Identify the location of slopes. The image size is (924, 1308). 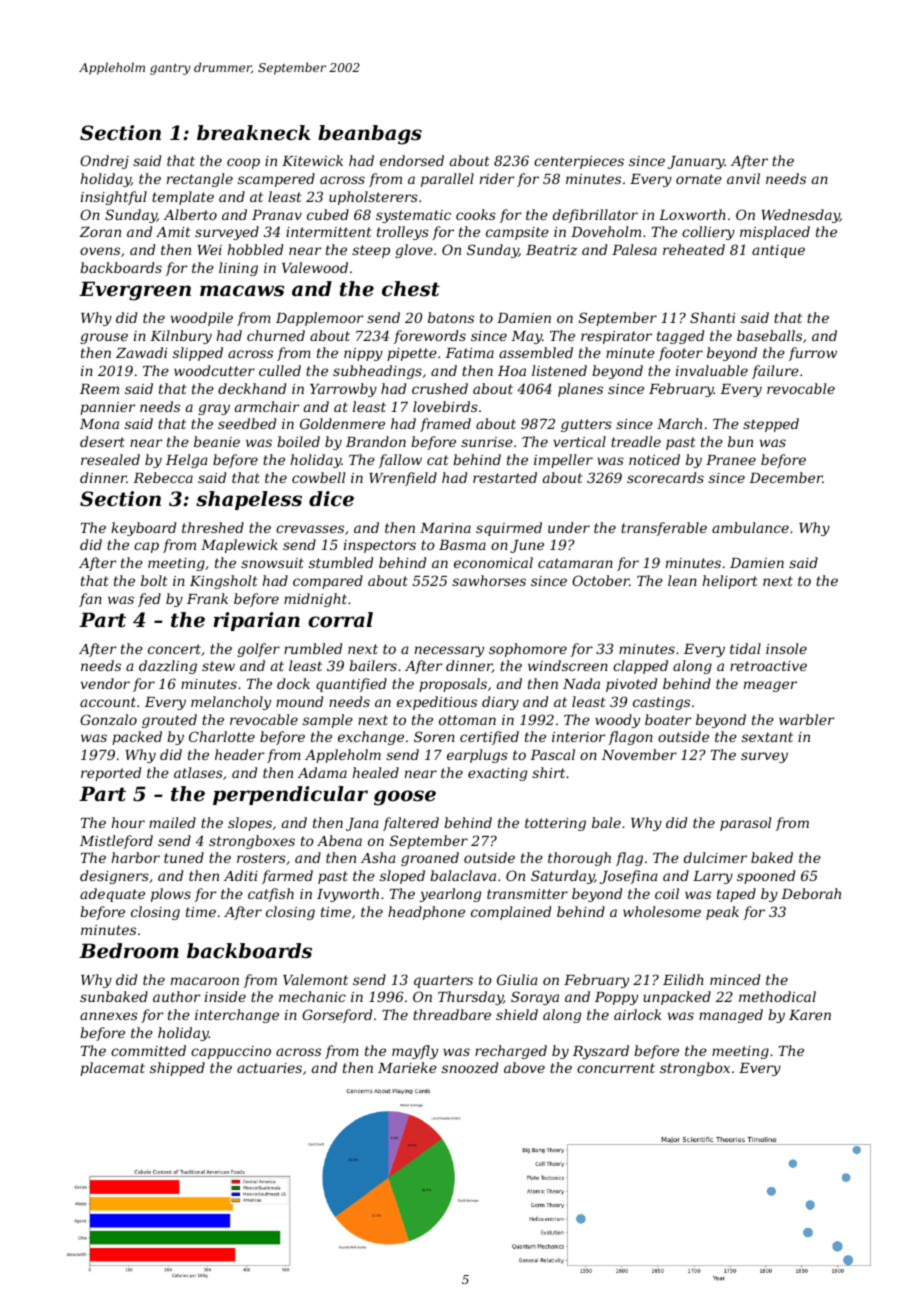
(250, 824).
